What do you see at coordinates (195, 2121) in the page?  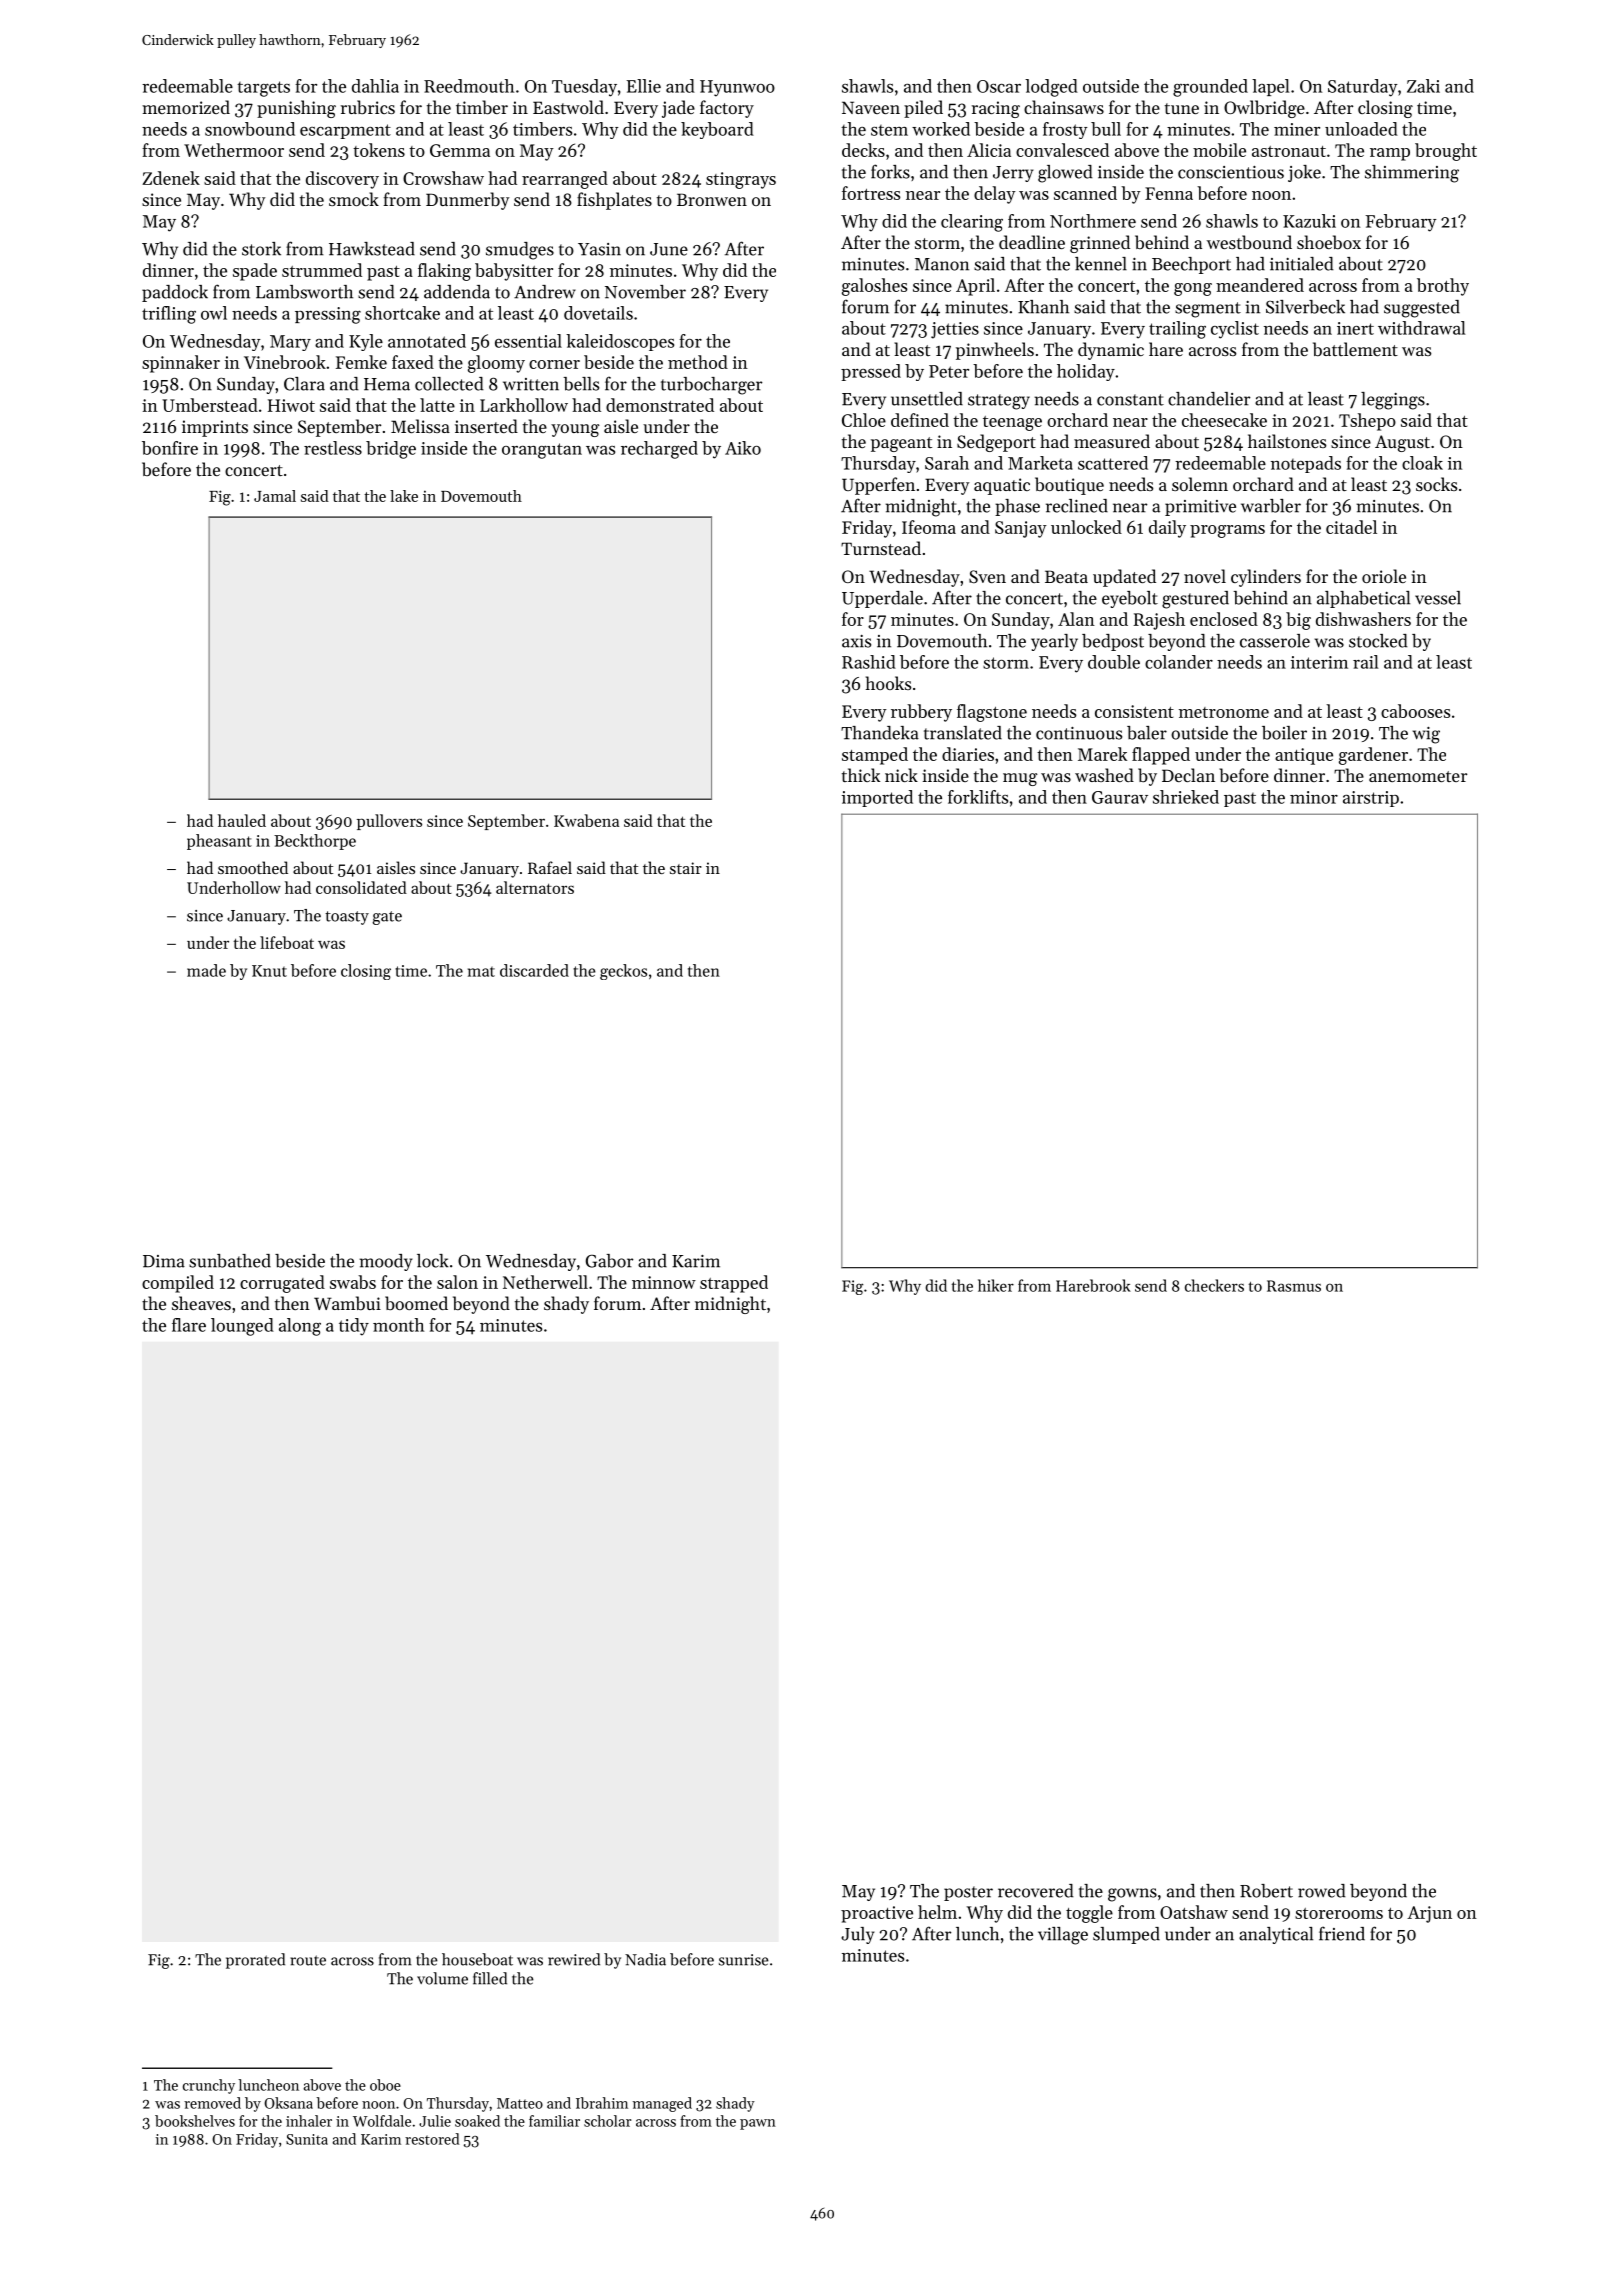 I see `bookshelves` at bounding box center [195, 2121].
